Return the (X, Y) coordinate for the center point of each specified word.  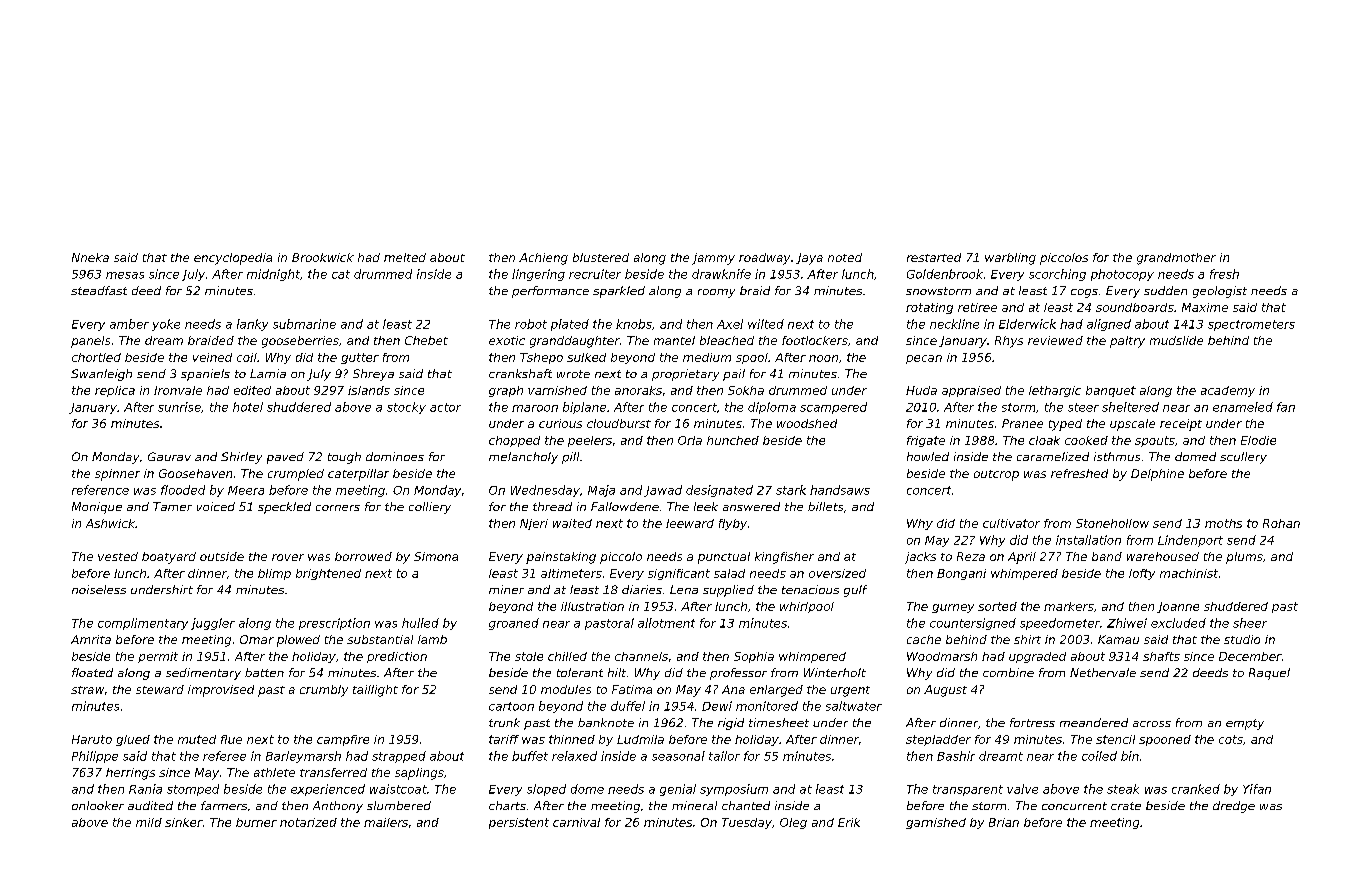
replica (115, 391)
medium (707, 357)
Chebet (426, 340)
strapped (399, 757)
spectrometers (1251, 325)
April (1022, 558)
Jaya (809, 259)
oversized (837, 573)
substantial (380, 639)
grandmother (1176, 259)
